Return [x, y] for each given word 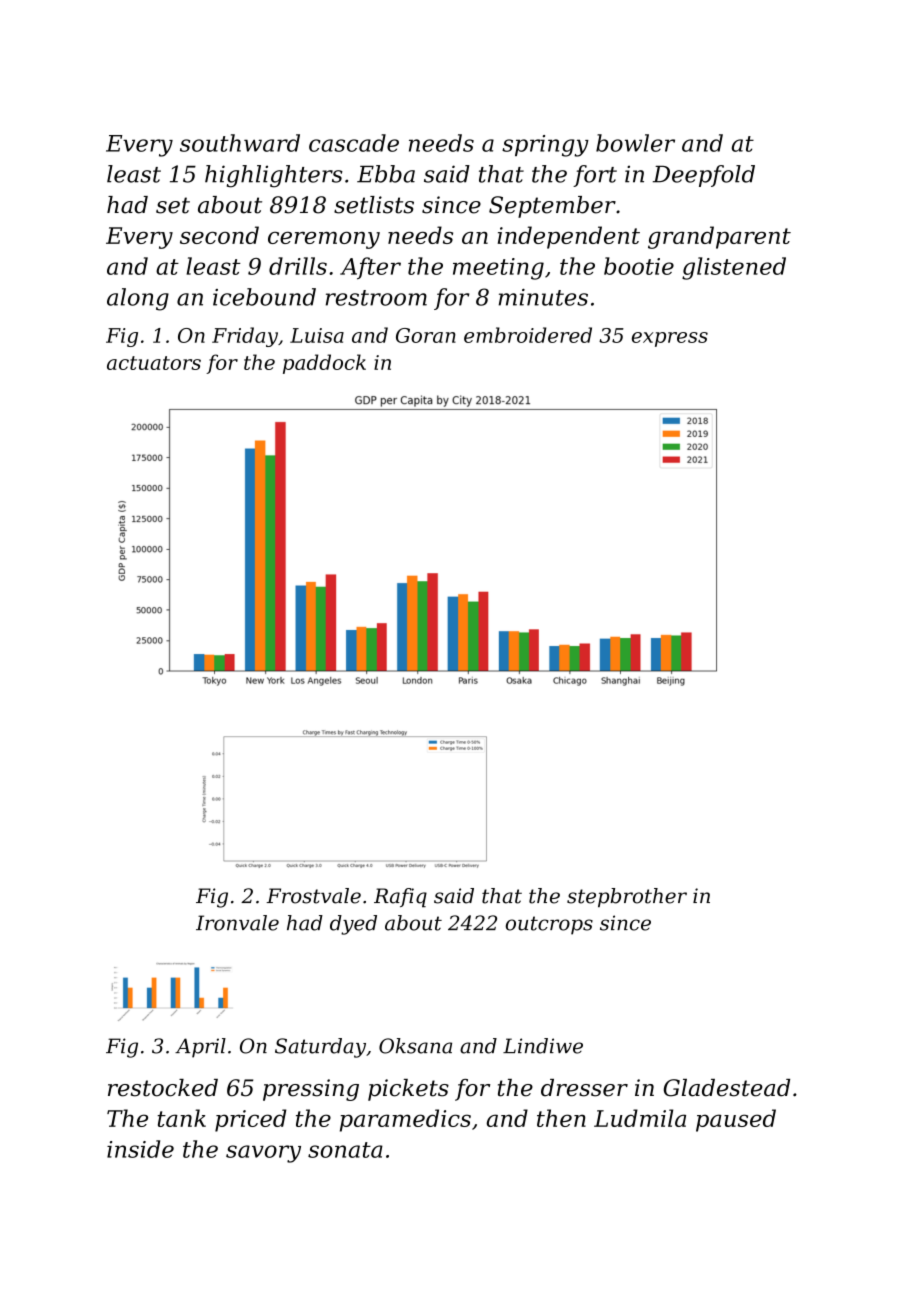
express [670, 339]
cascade [354, 143]
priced [250, 1120]
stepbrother [627, 897]
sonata [345, 1150]
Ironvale [237, 923]
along [138, 299]
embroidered [528, 335]
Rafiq [400, 897]
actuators [154, 363]
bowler [635, 143]
